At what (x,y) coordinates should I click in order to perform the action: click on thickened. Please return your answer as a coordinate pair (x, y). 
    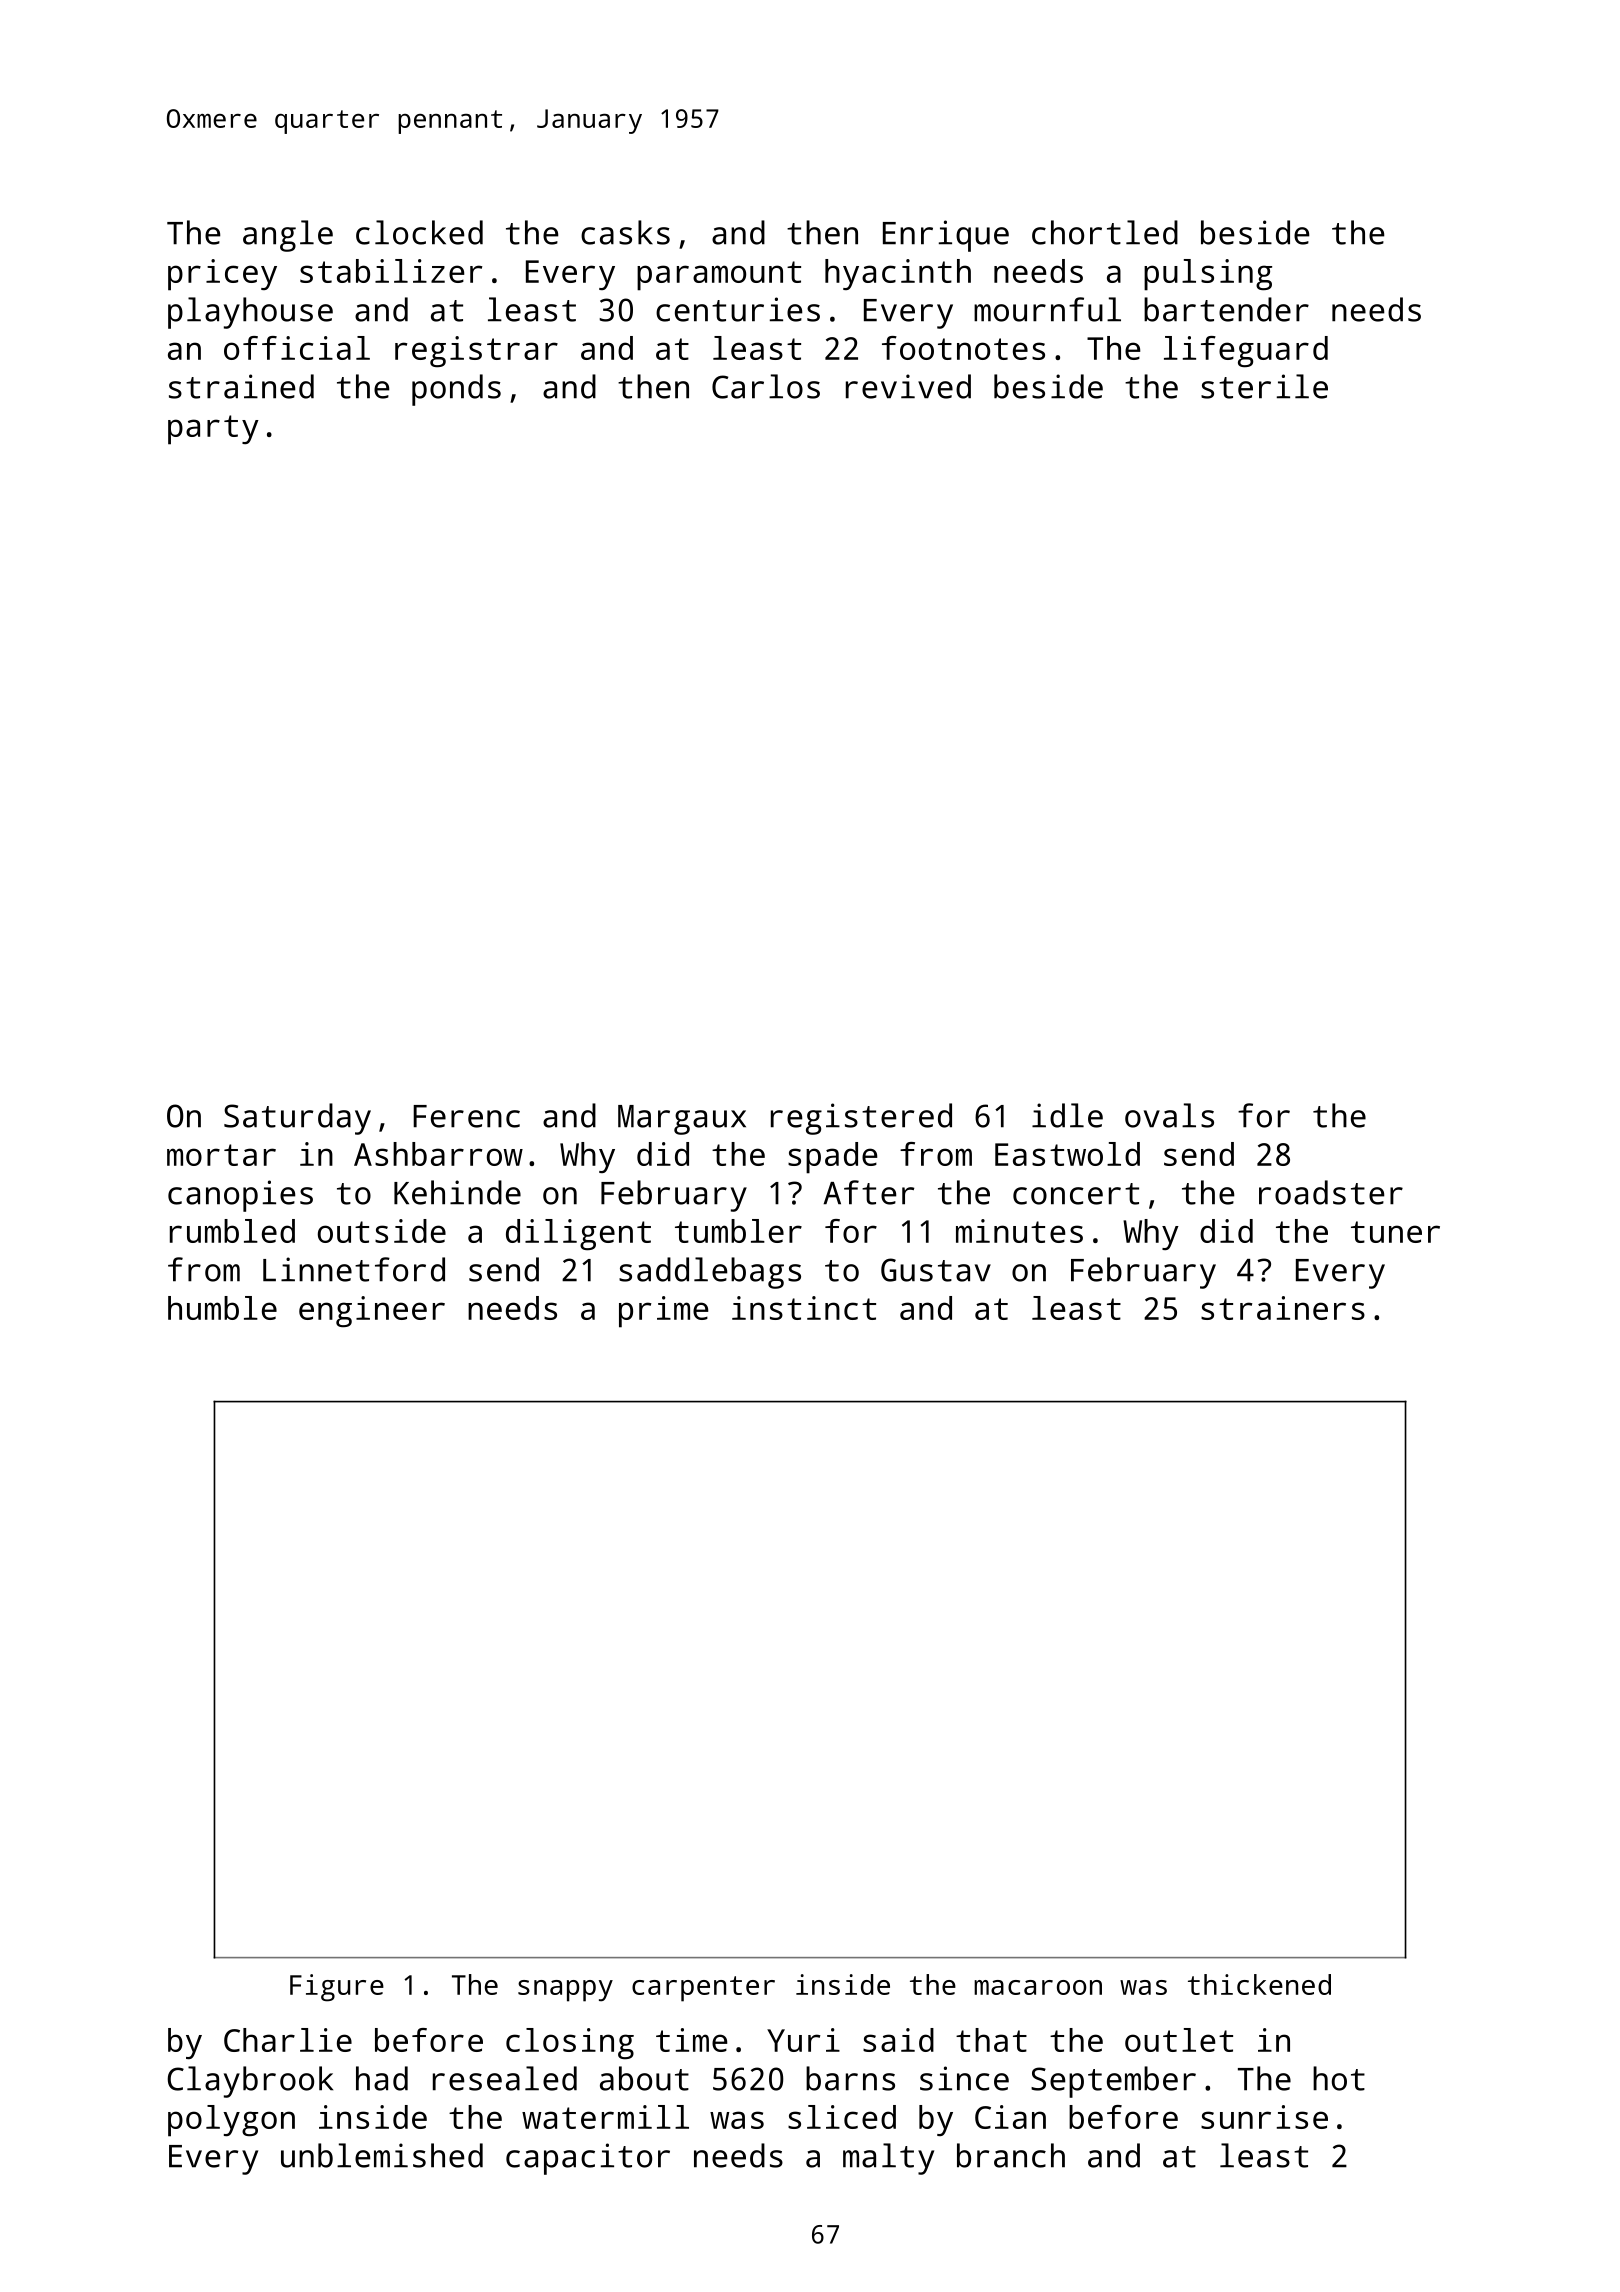
    Looking at the image, I should click on (1259, 1984).
